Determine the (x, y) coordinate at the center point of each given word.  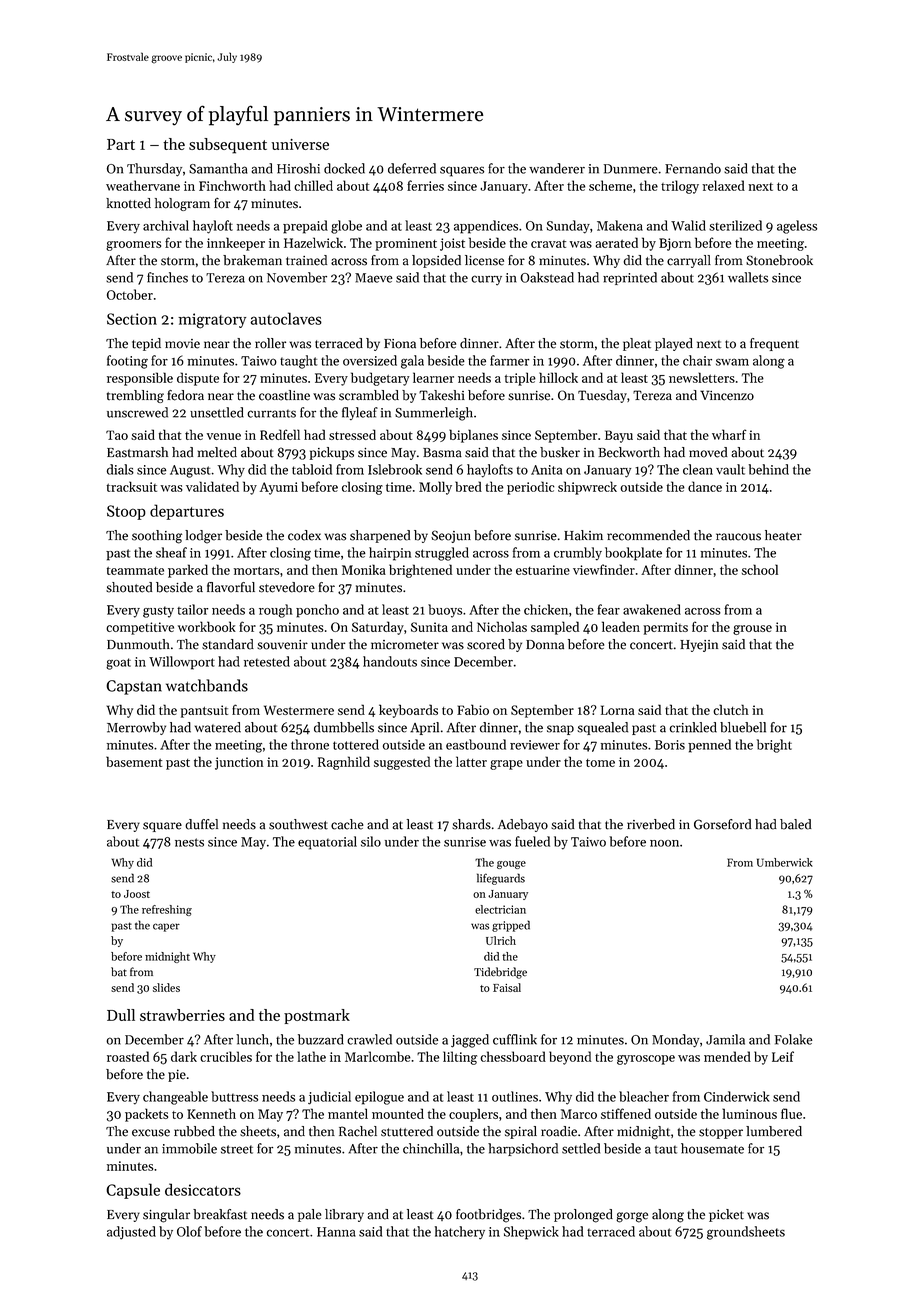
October (130, 294)
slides (166, 987)
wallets (748, 277)
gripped (511, 926)
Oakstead (547, 277)
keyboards (408, 711)
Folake (793, 1039)
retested (267, 661)
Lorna (618, 710)
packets (146, 1115)
